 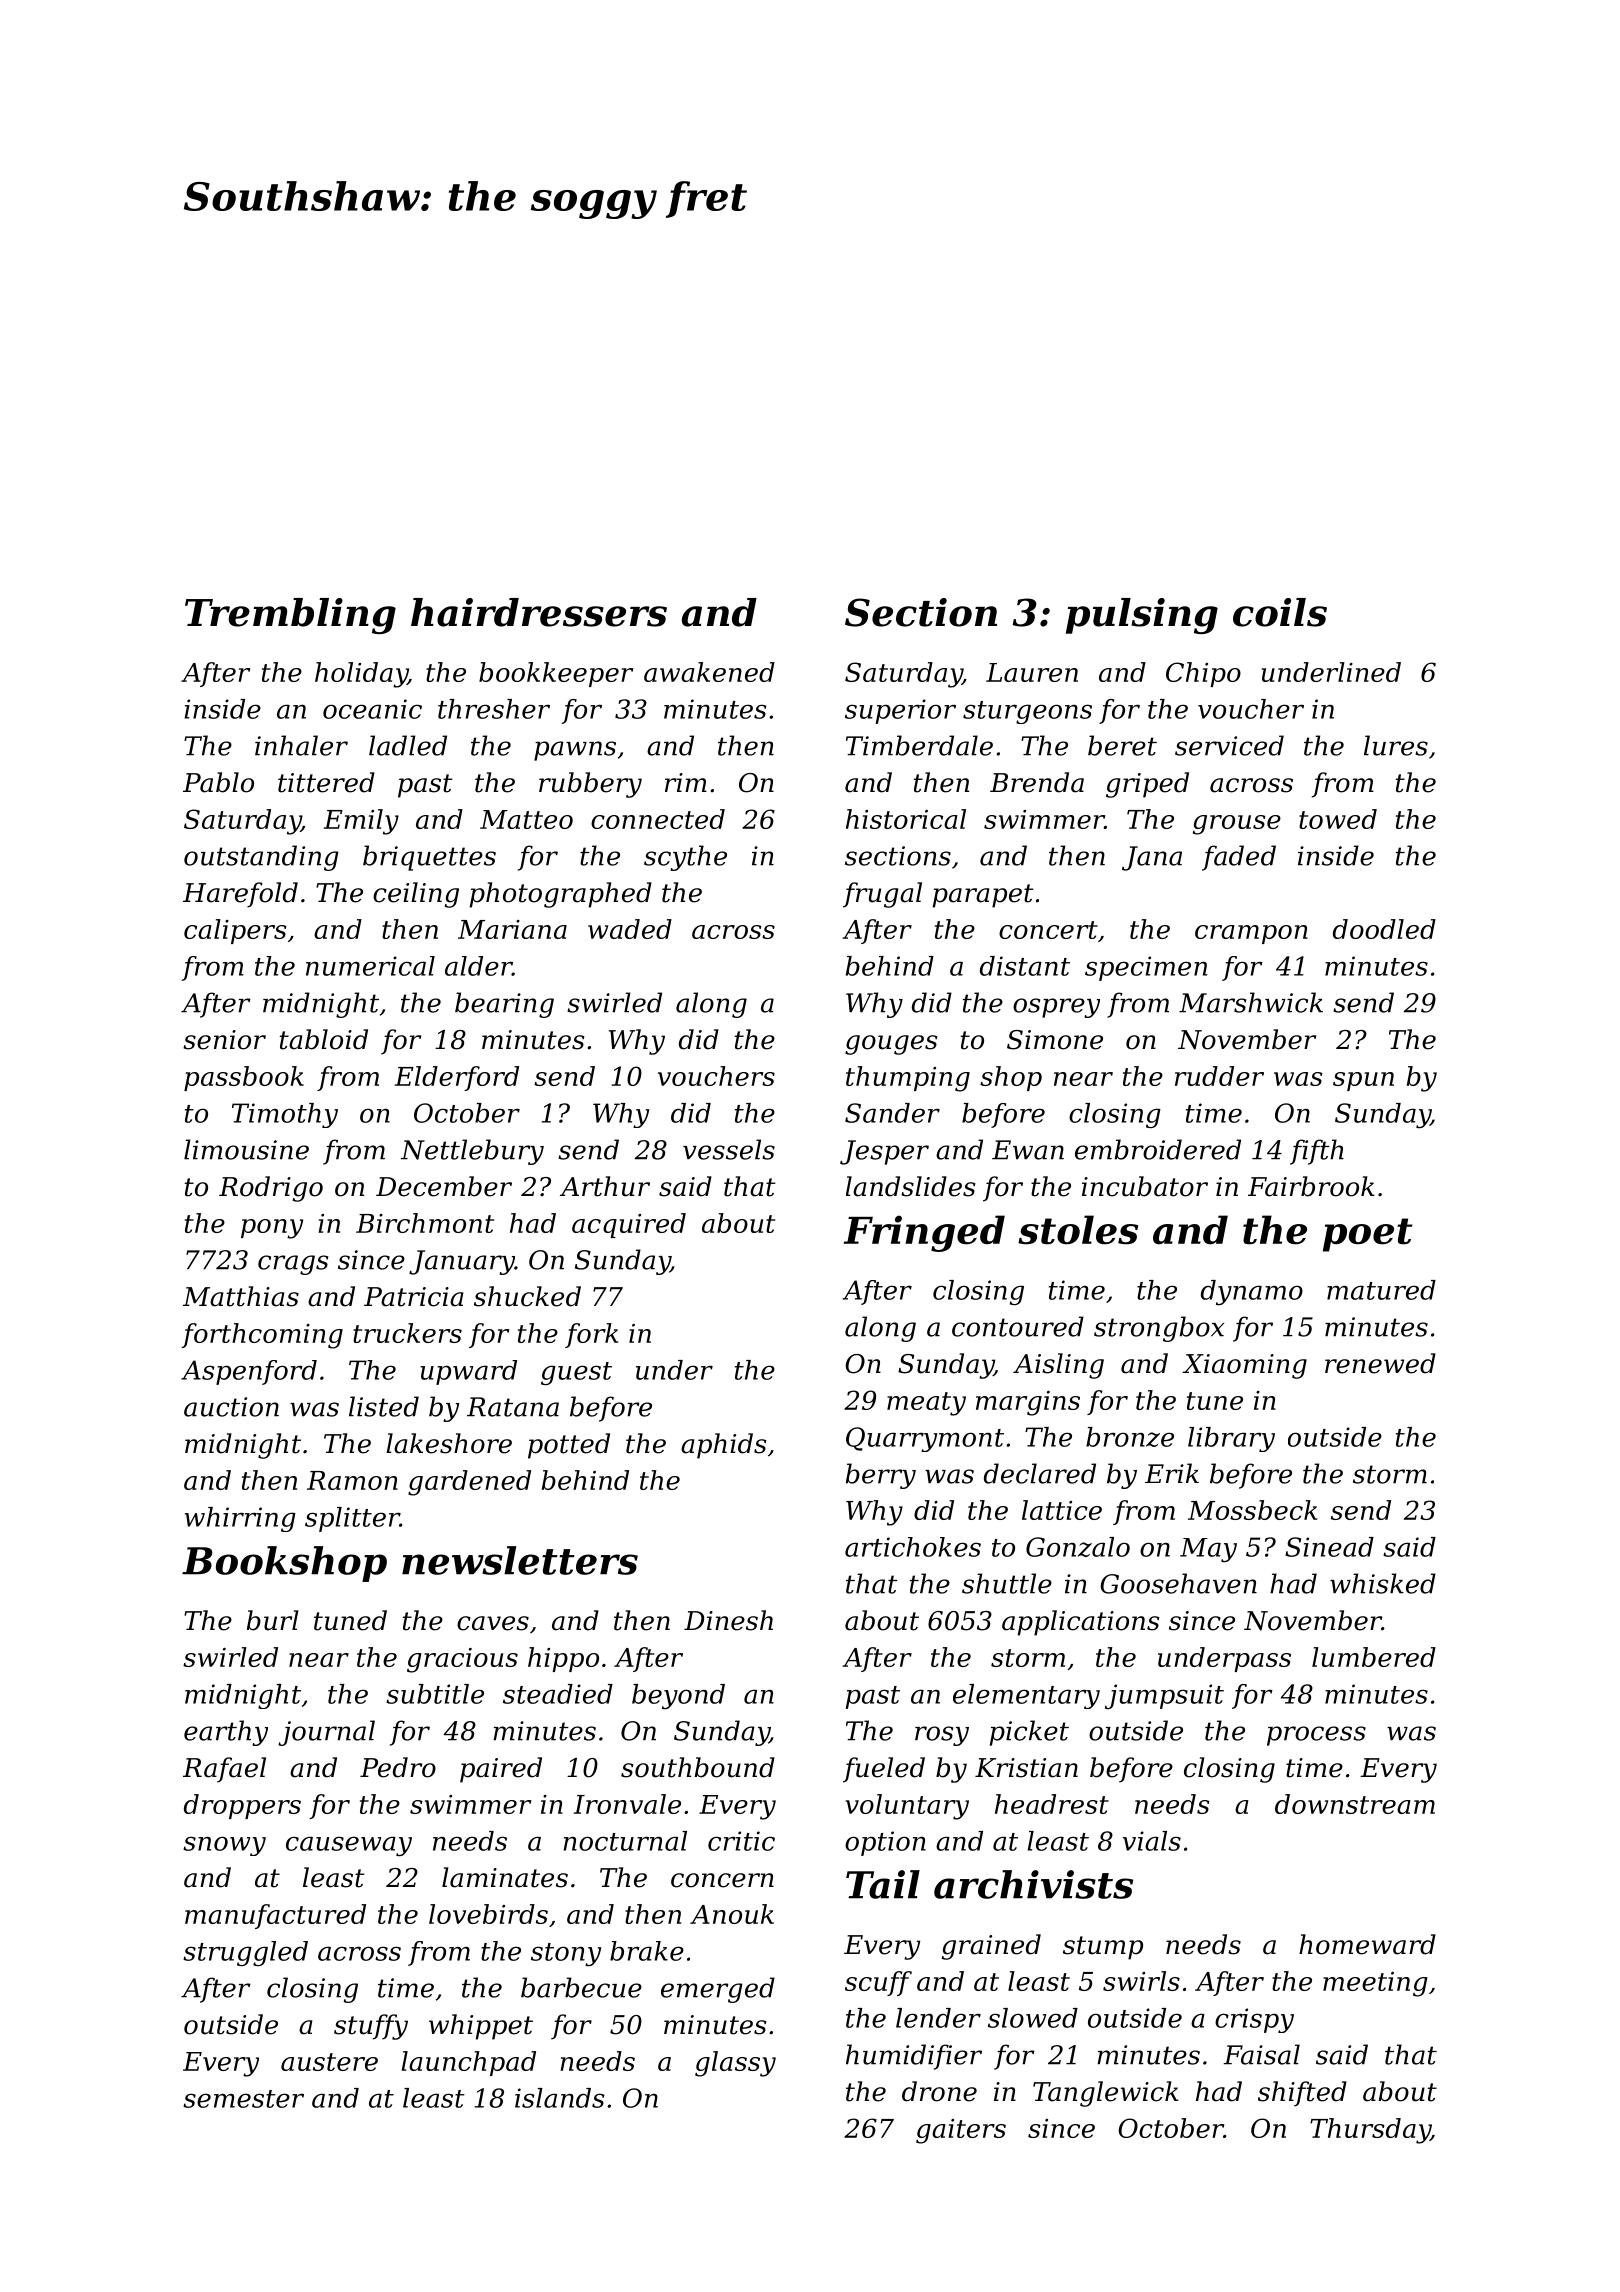 I want to click on islands, so click(x=560, y=2098).
